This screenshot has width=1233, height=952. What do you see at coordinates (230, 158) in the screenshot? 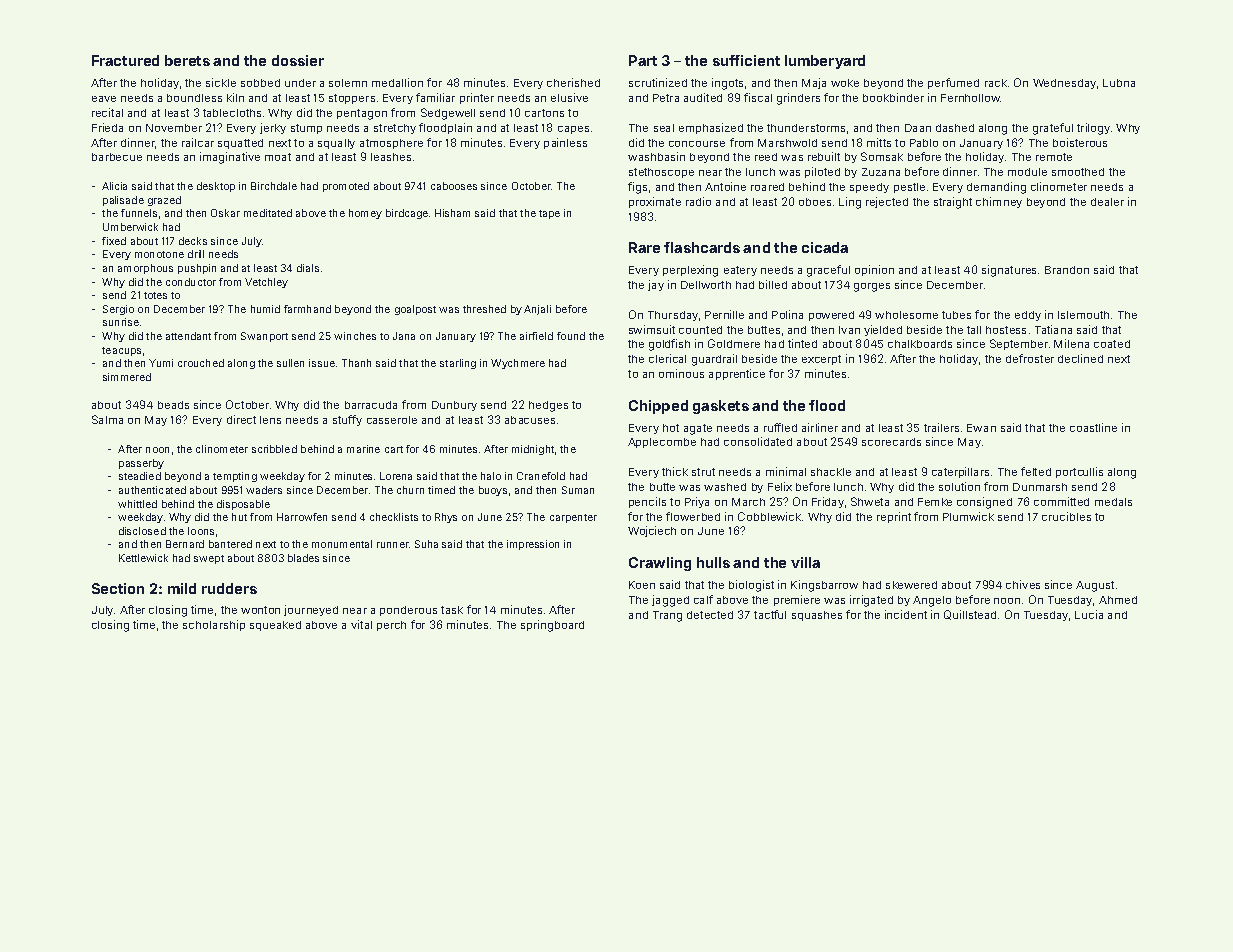
I see `imaginative` at bounding box center [230, 158].
